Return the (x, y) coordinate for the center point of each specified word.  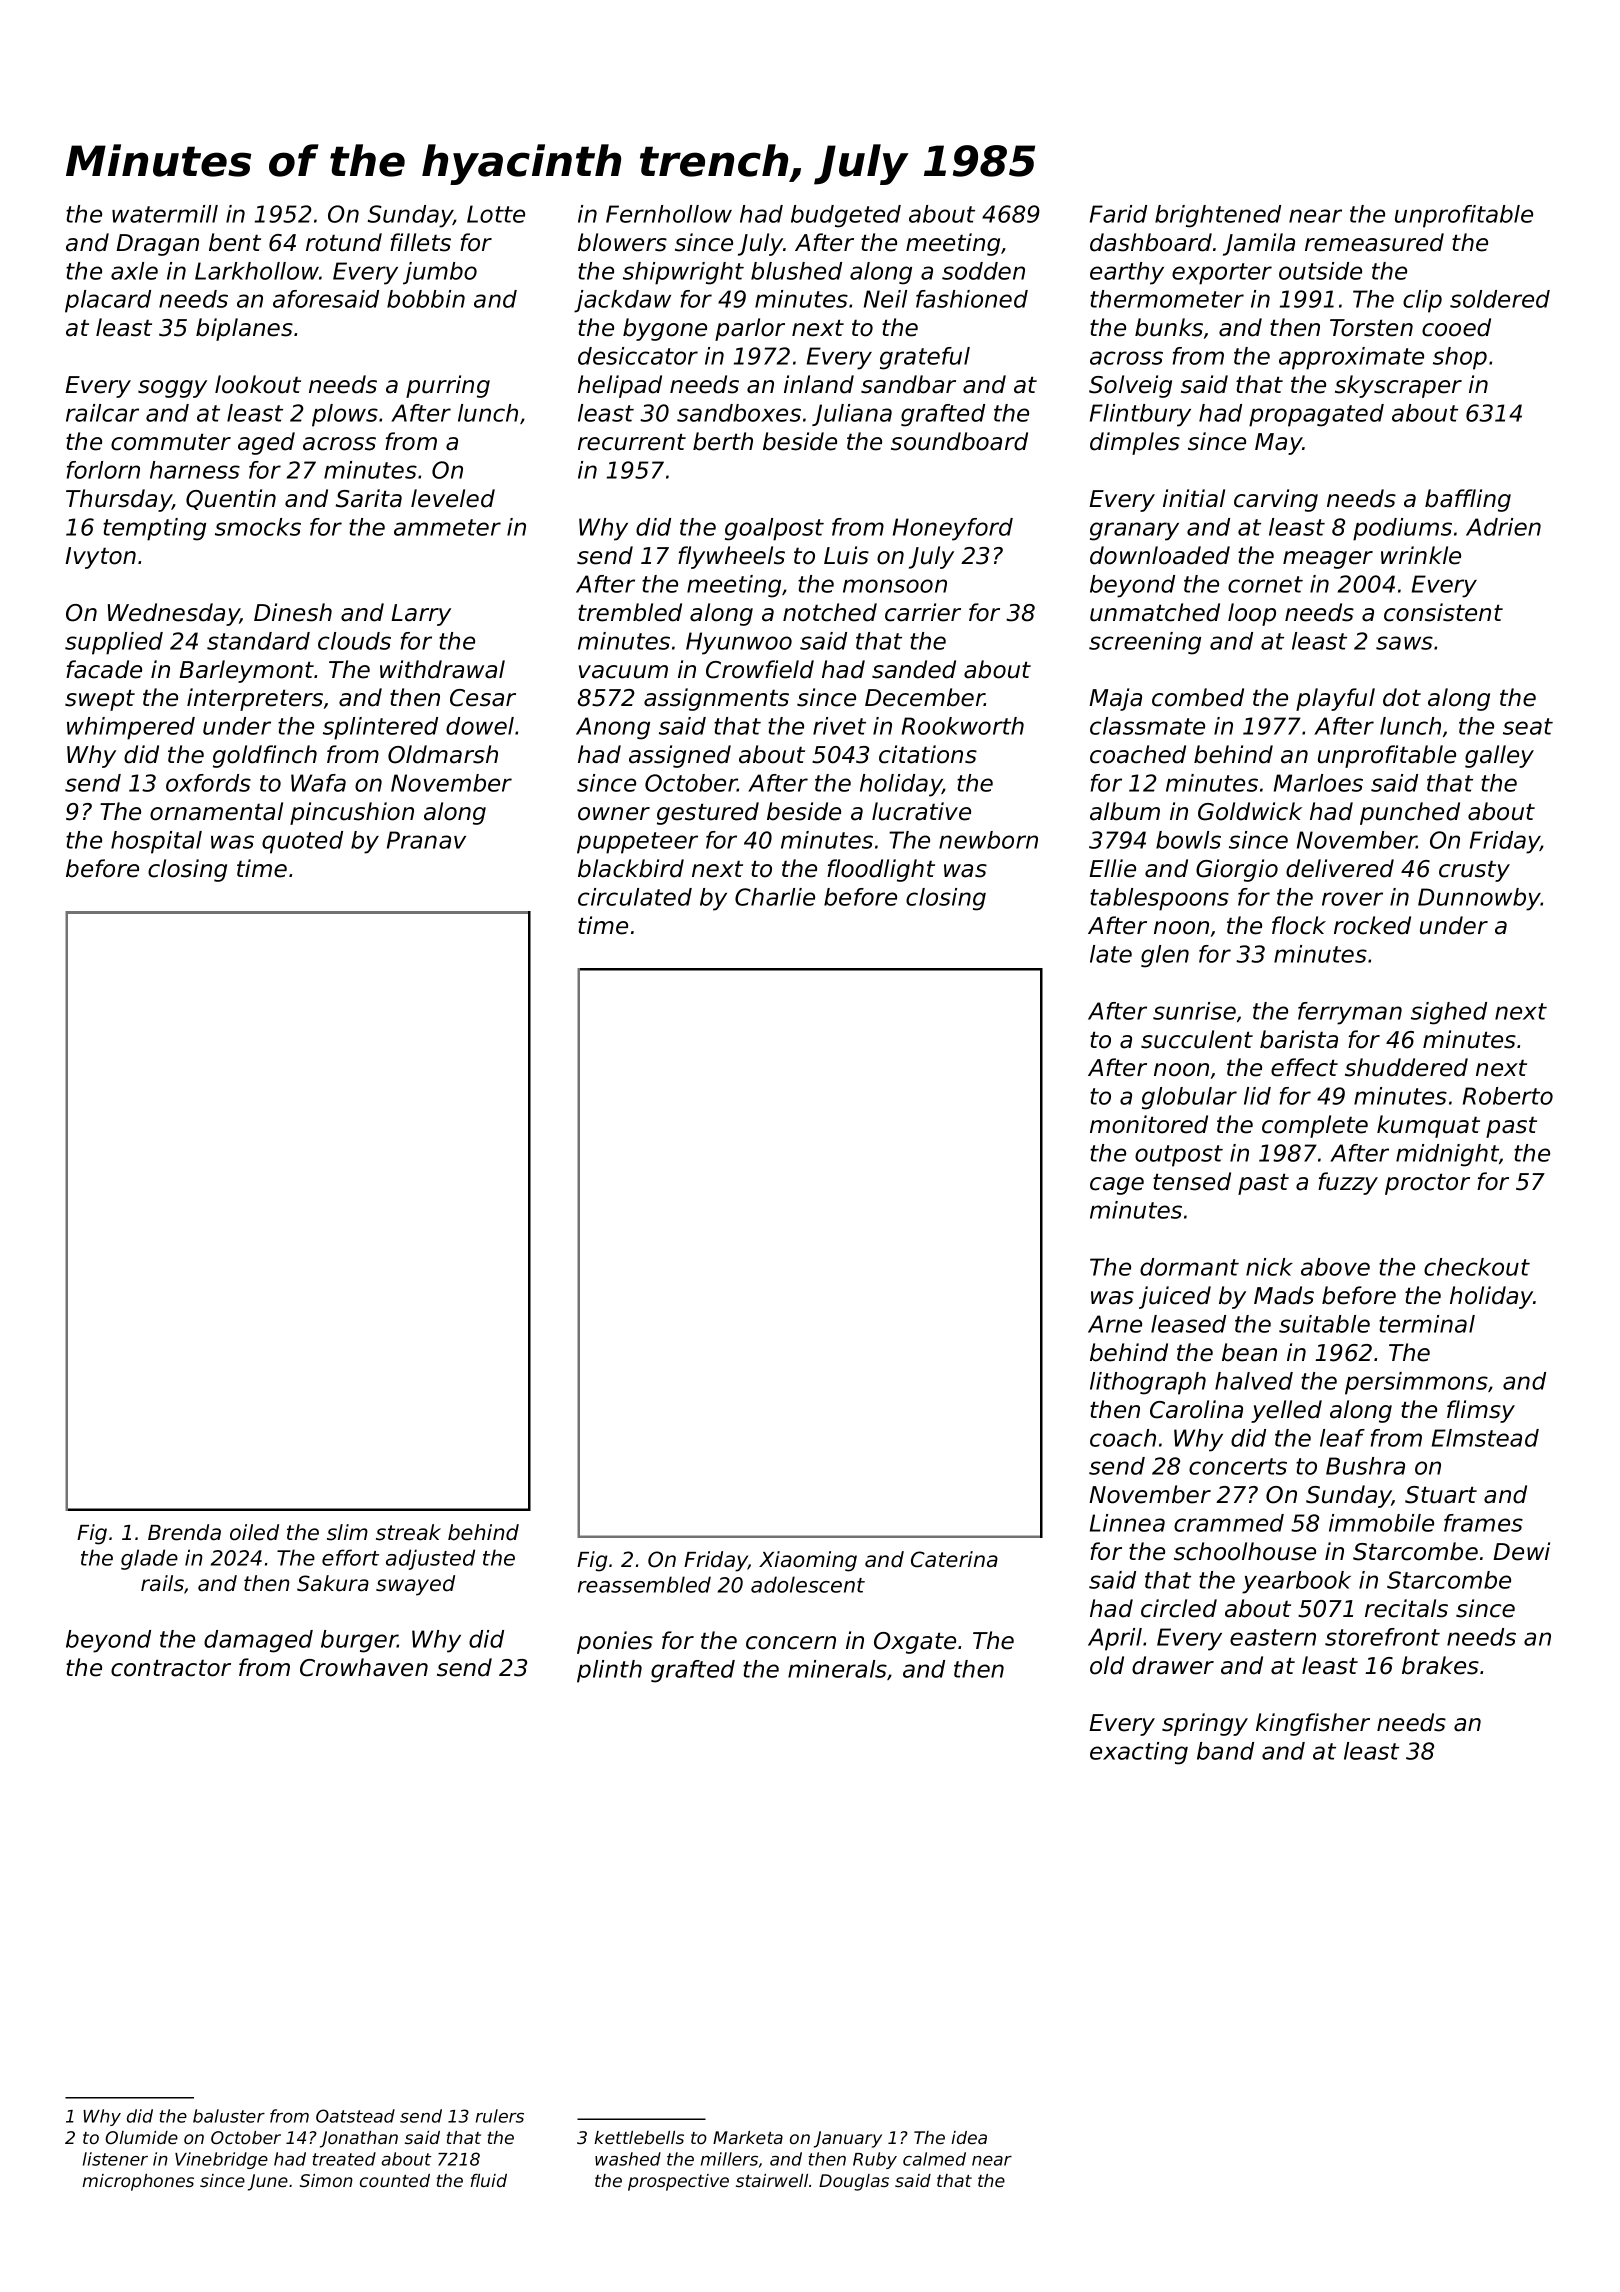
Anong (613, 728)
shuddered (1406, 1067)
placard (108, 301)
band (1225, 1751)
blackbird (631, 868)
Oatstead (355, 2116)
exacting (1139, 1753)
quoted (302, 842)
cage (1117, 1186)
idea (969, 2137)
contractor (171, 1668)
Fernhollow (669, 214)
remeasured (1374, 242)
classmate (1147, 726)
